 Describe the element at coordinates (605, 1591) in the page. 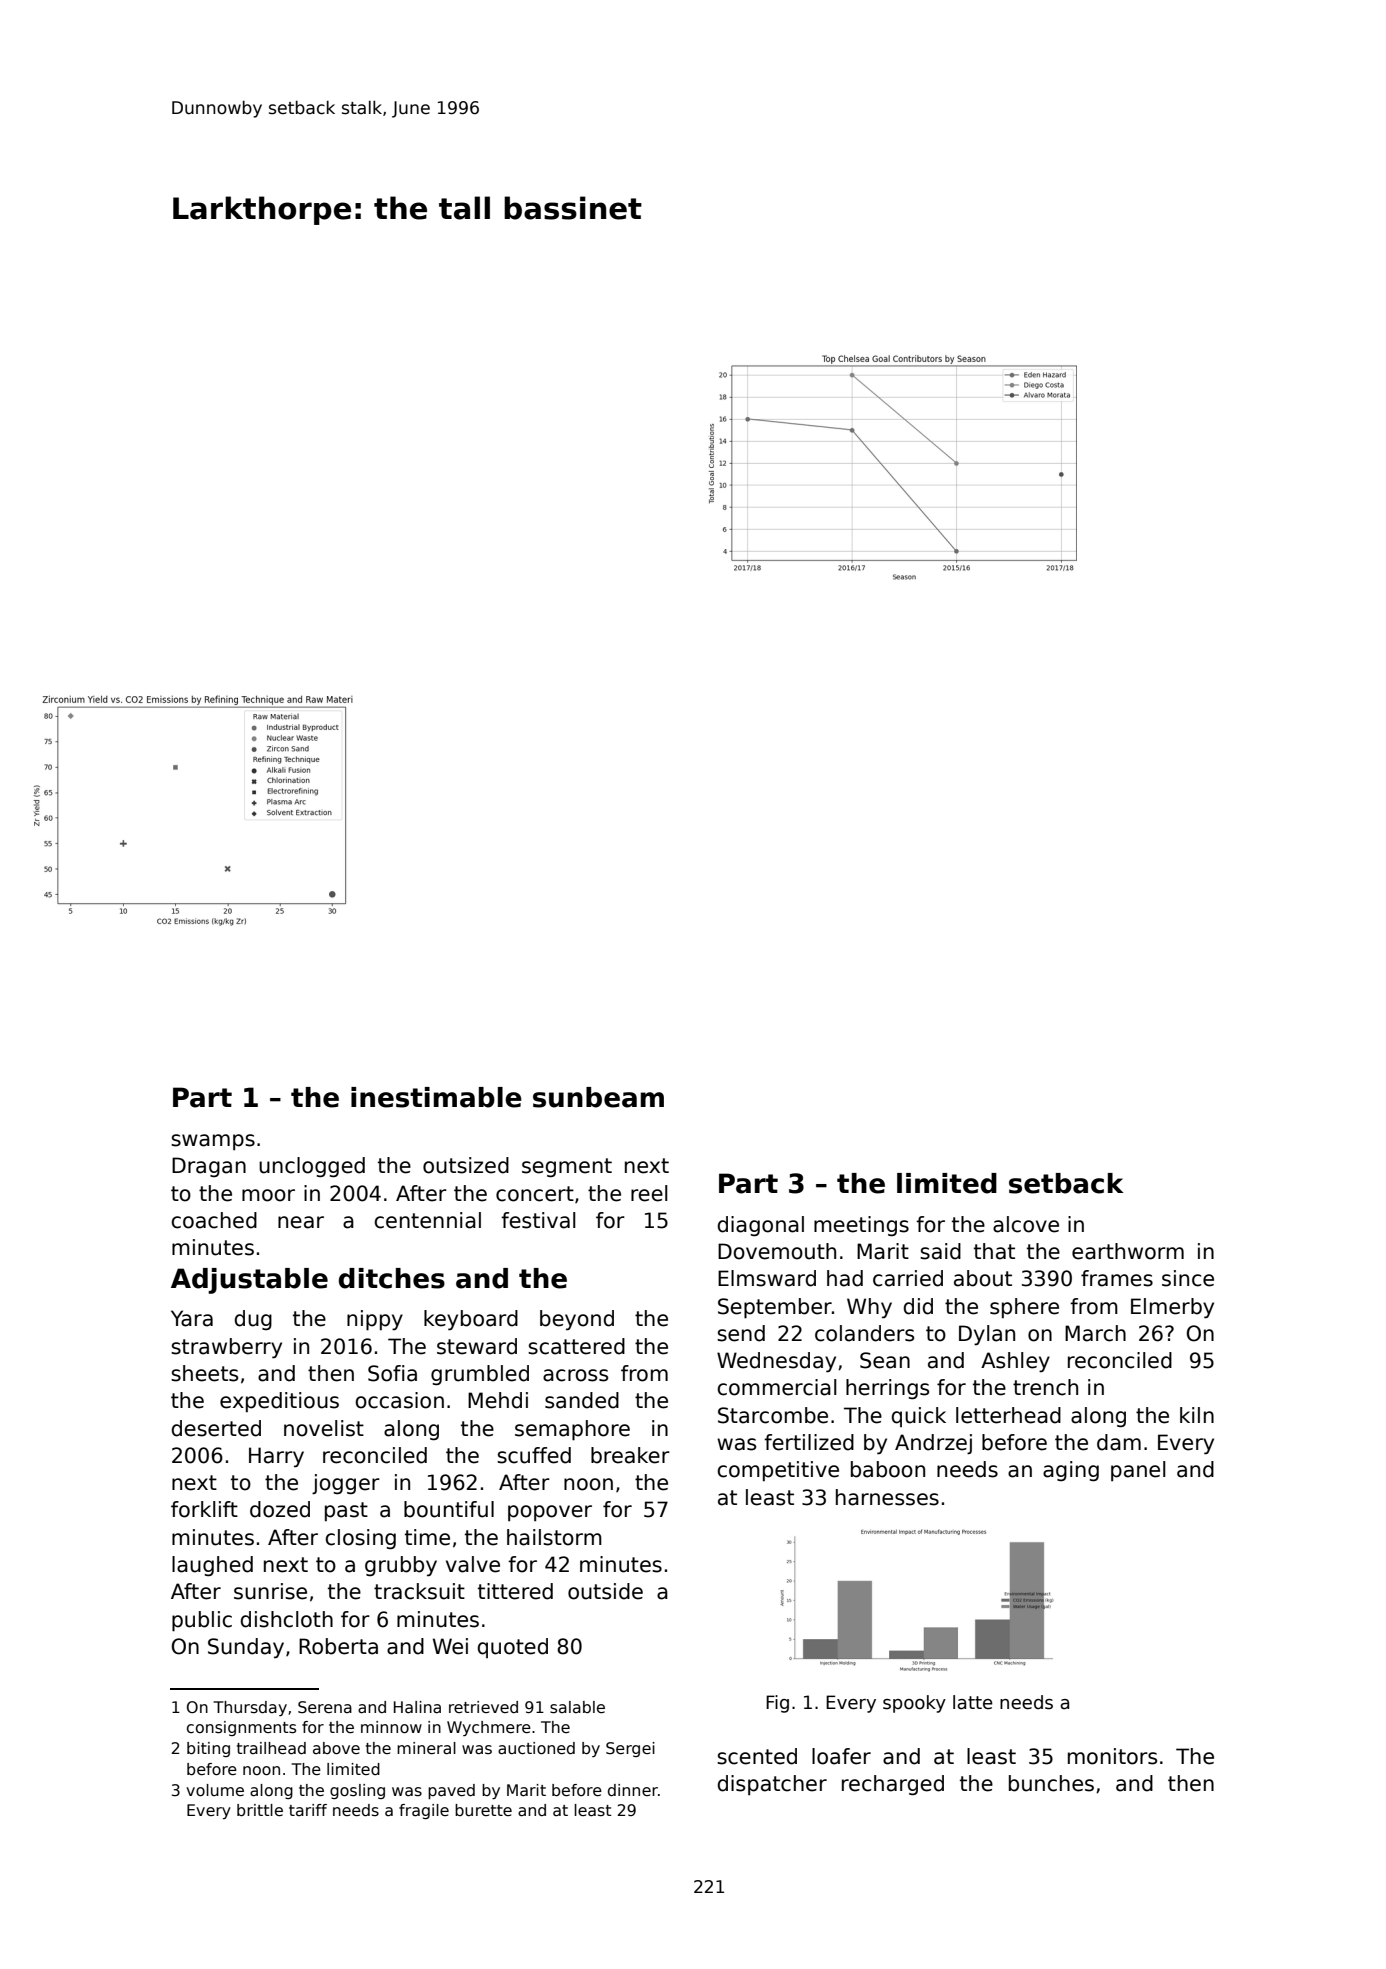

I see `outside` at that location.
